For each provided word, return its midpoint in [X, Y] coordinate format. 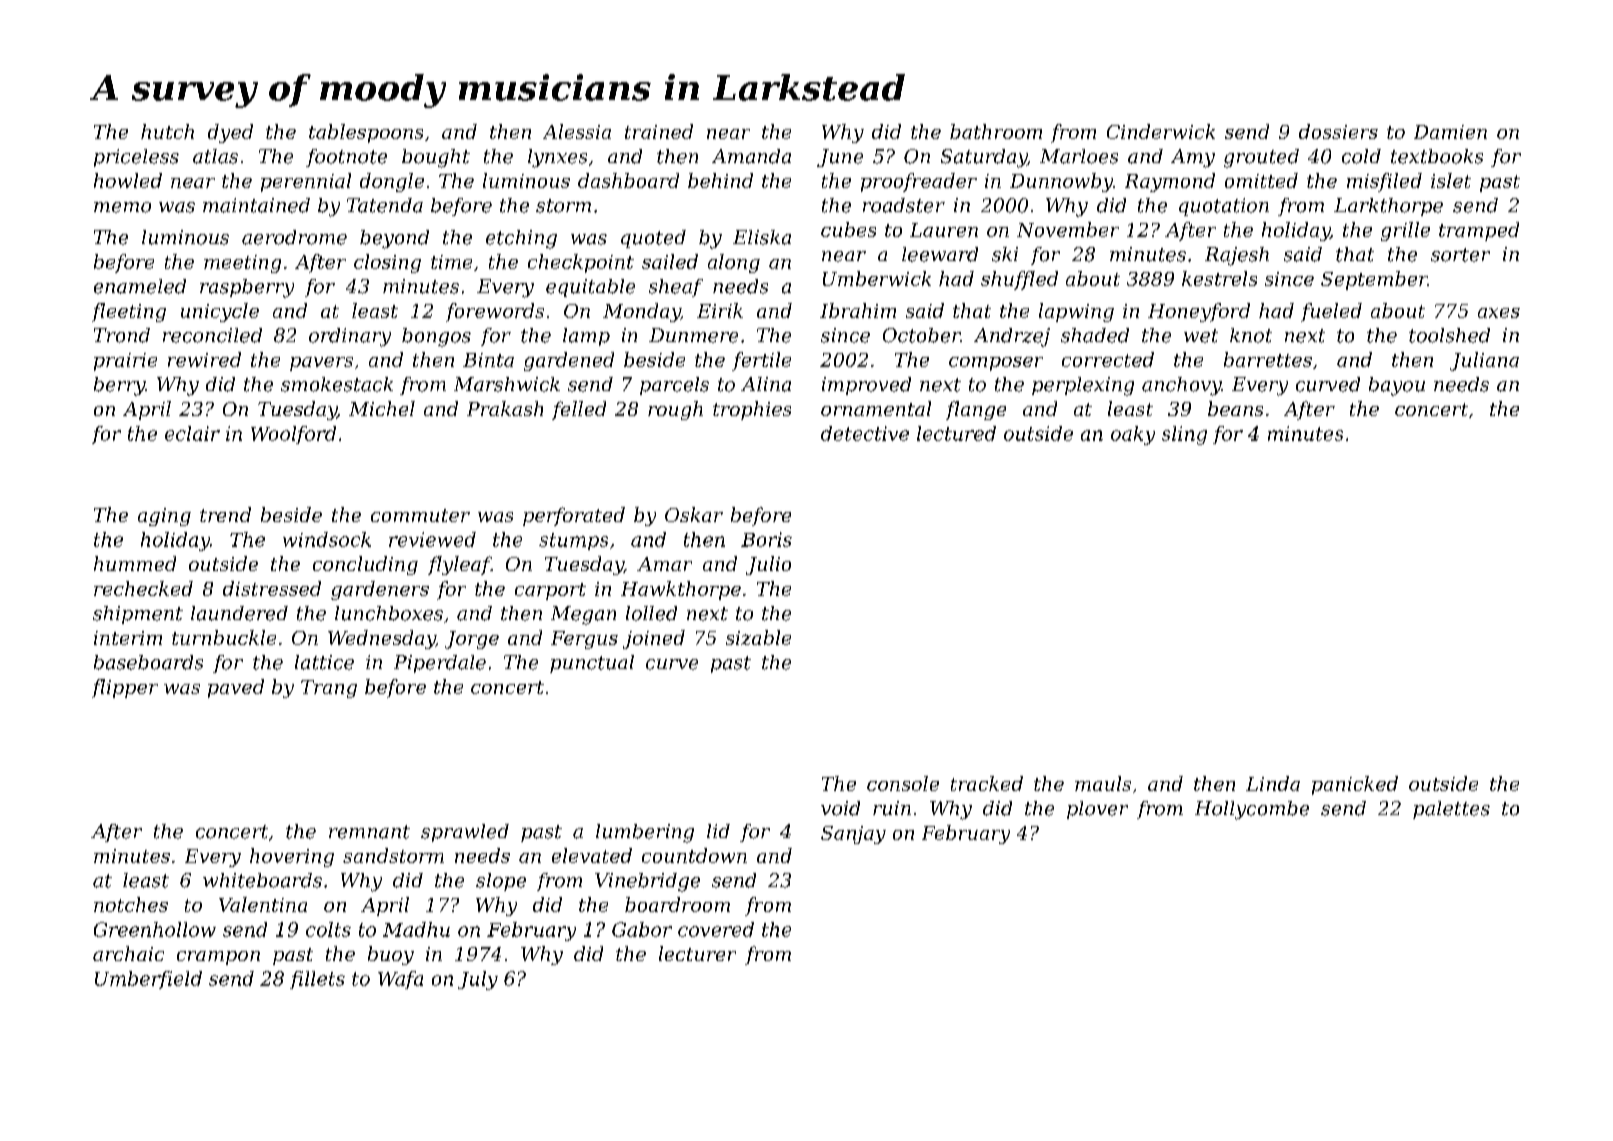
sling [1184, 435]
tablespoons [366, 133]
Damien [1450, 132]
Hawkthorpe [681, 590]
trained [659, 131]
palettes [1451, 810]
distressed [272, 588]
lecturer [697, 953]
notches [131, 904]
